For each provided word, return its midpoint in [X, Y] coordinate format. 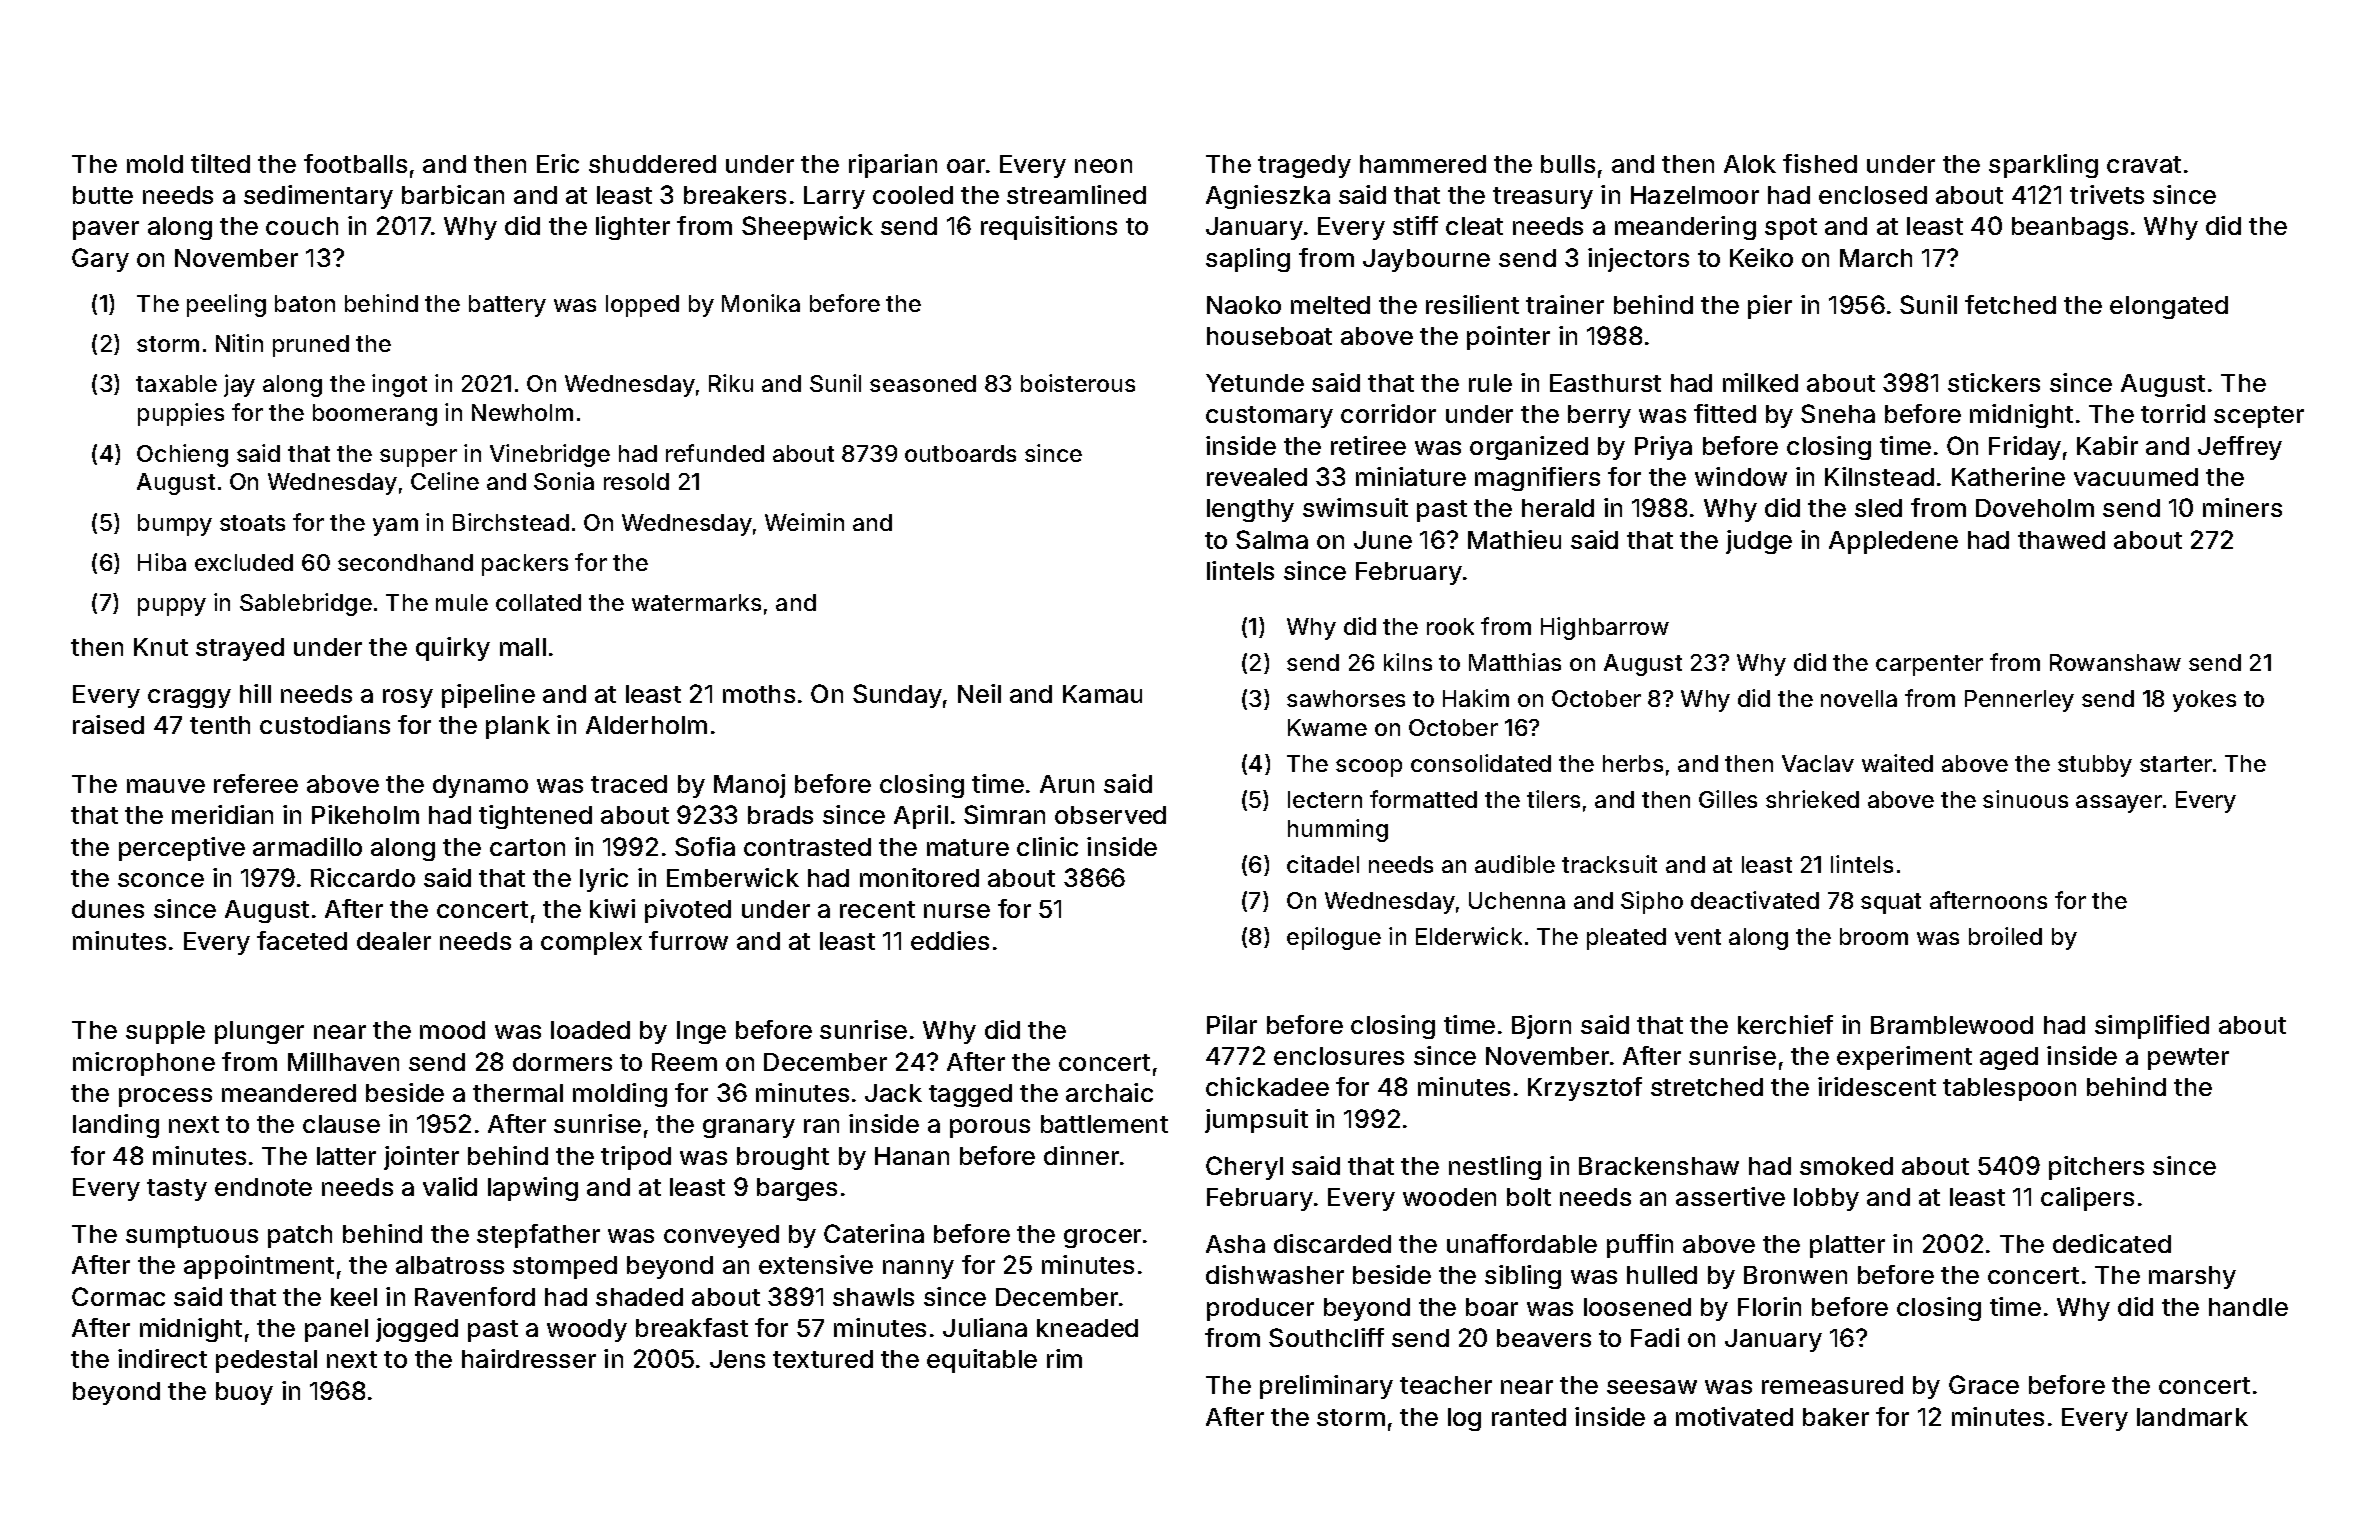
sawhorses [1346, 698]
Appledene [1893, 542]
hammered [1423, 164]
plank [518, 727]
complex [591, 943]
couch [302, 226]
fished [1820, 163]
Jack [893, 1093]
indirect [162, 1358]
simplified [2152, 1027]
